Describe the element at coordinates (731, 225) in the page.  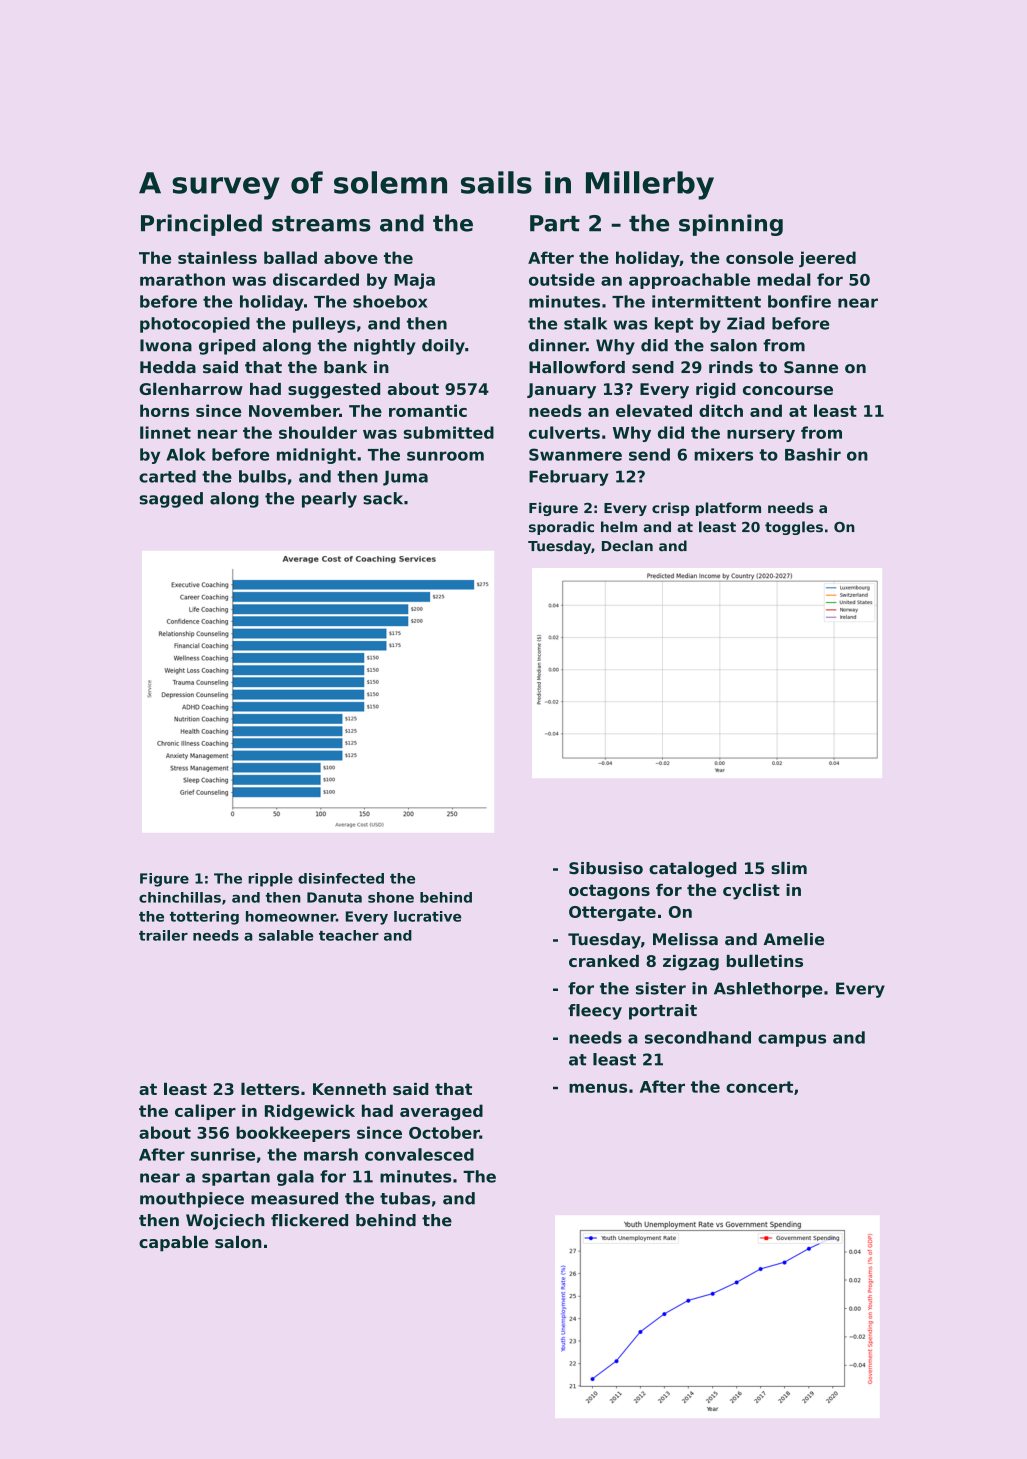
I see `spinning` at that location.
